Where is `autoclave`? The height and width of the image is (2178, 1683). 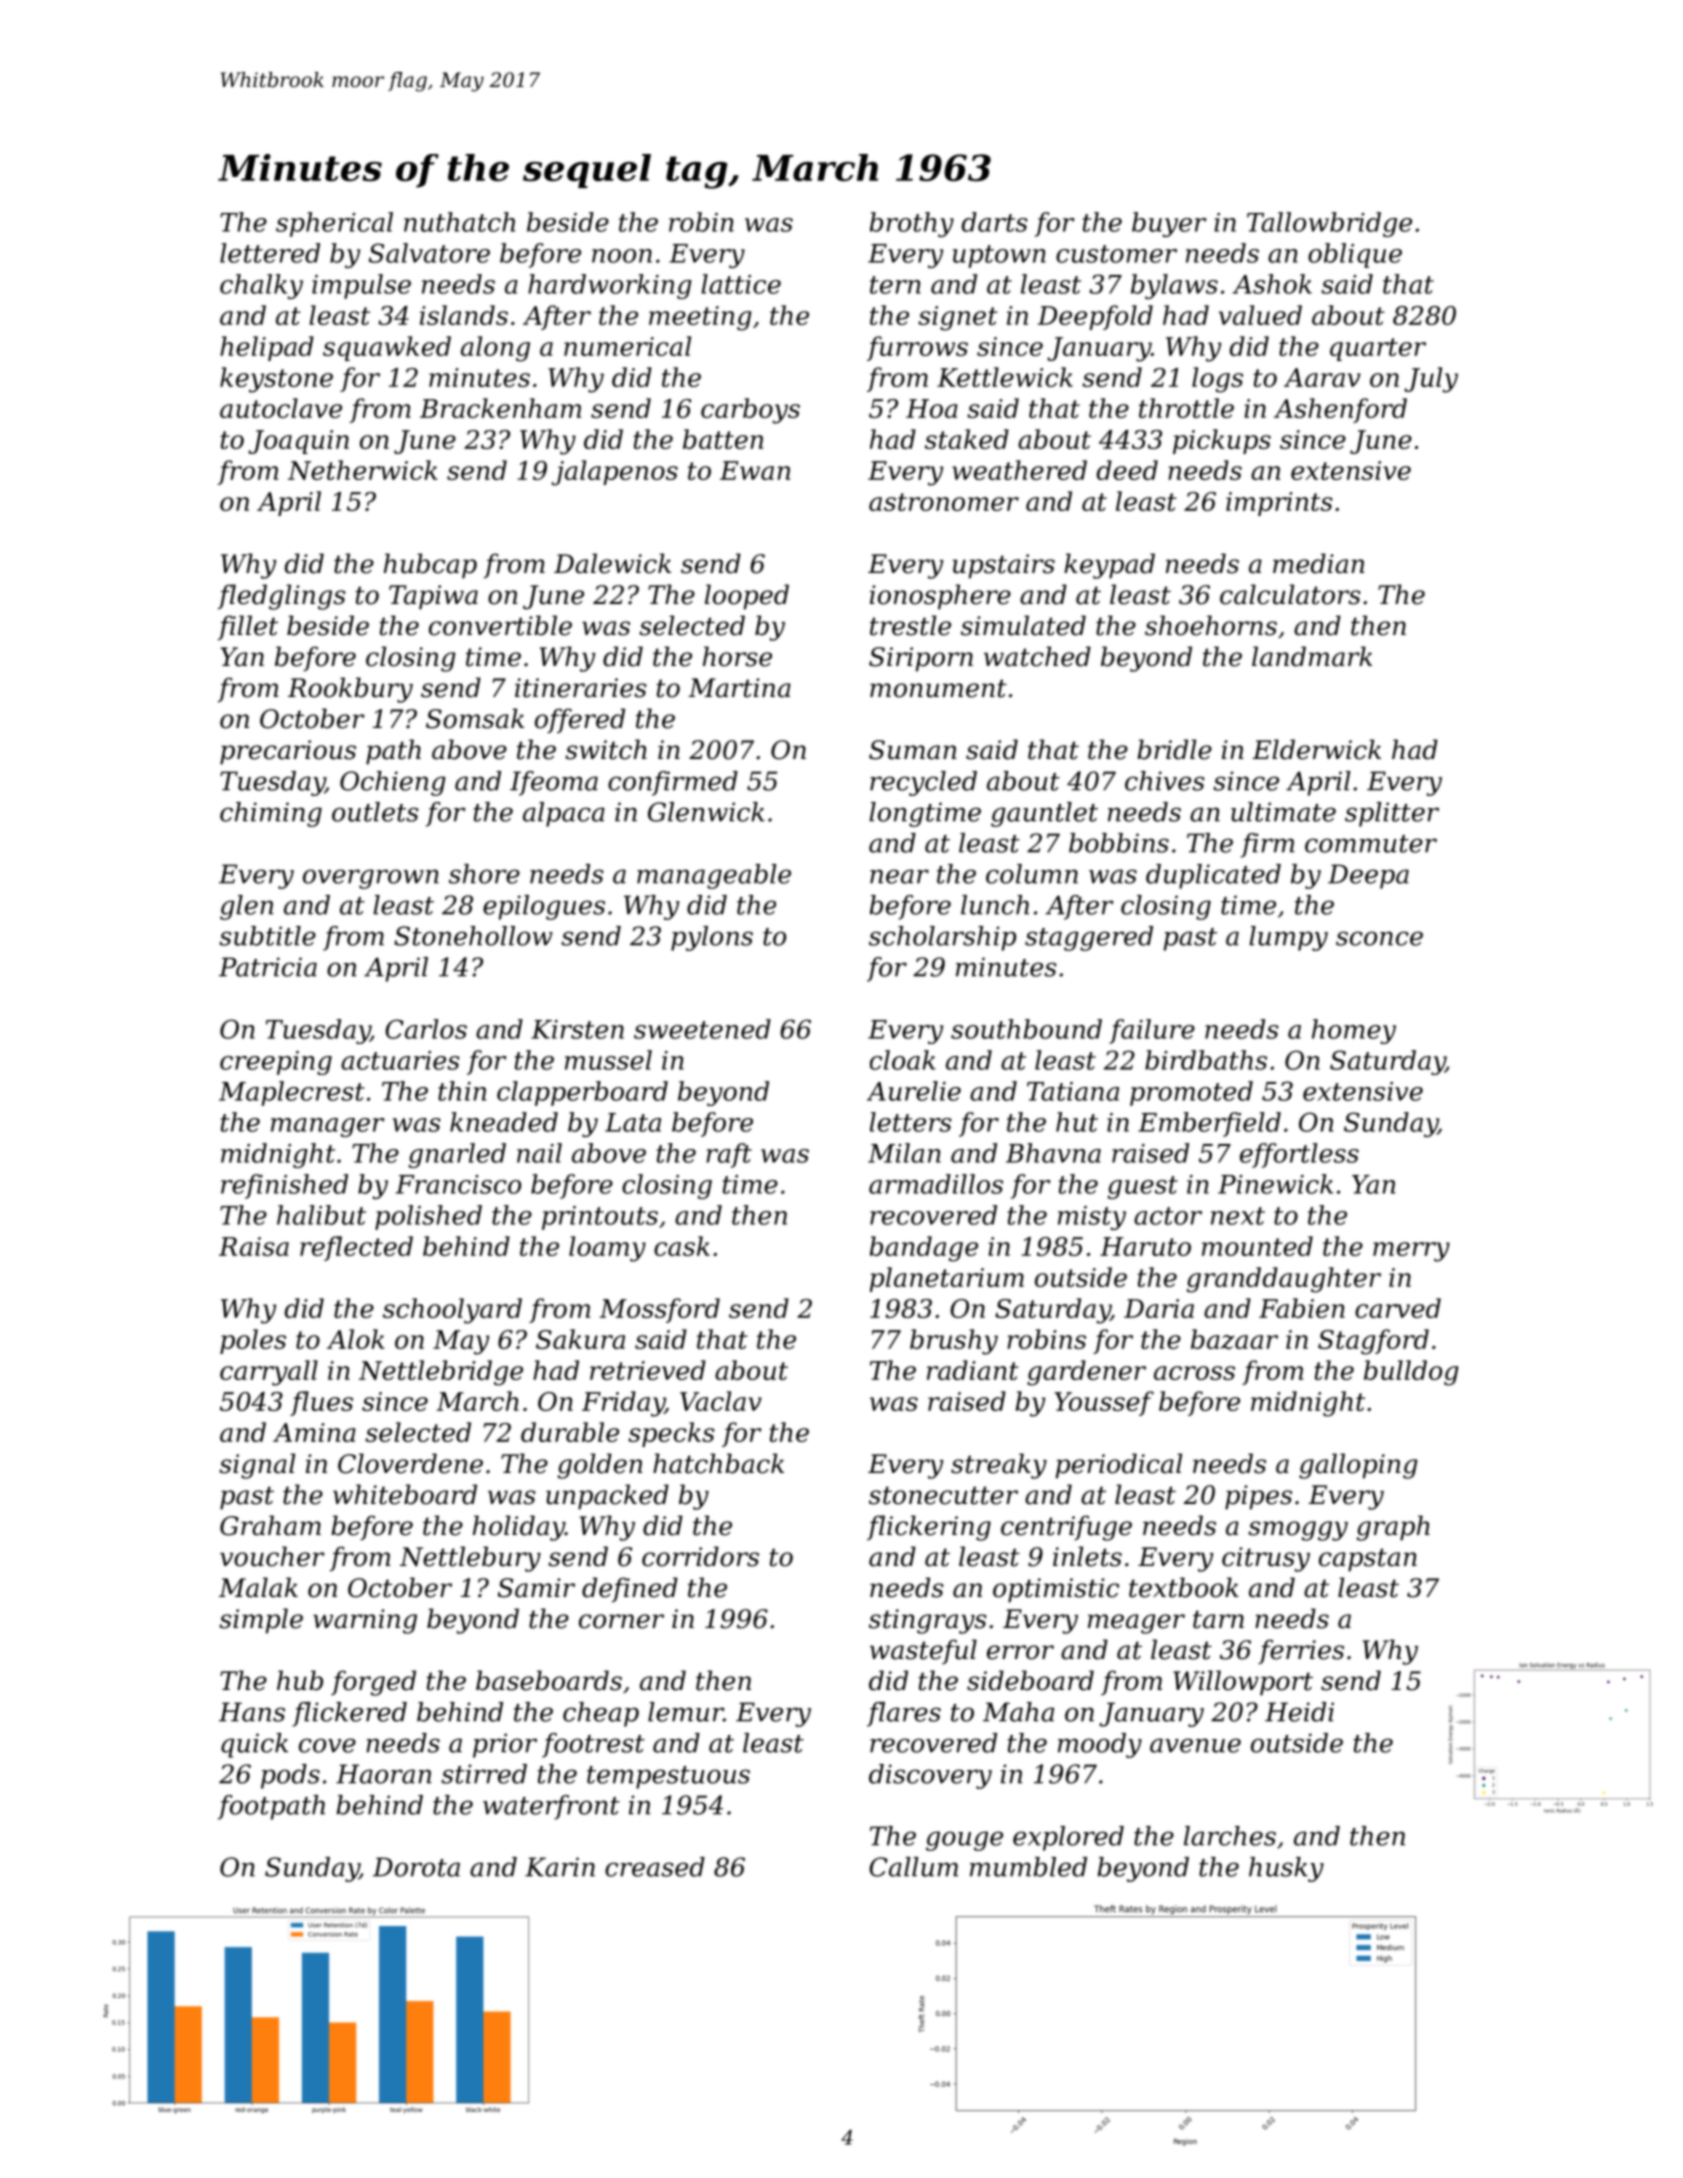 autoclave is located at coordinates (281, 408).
